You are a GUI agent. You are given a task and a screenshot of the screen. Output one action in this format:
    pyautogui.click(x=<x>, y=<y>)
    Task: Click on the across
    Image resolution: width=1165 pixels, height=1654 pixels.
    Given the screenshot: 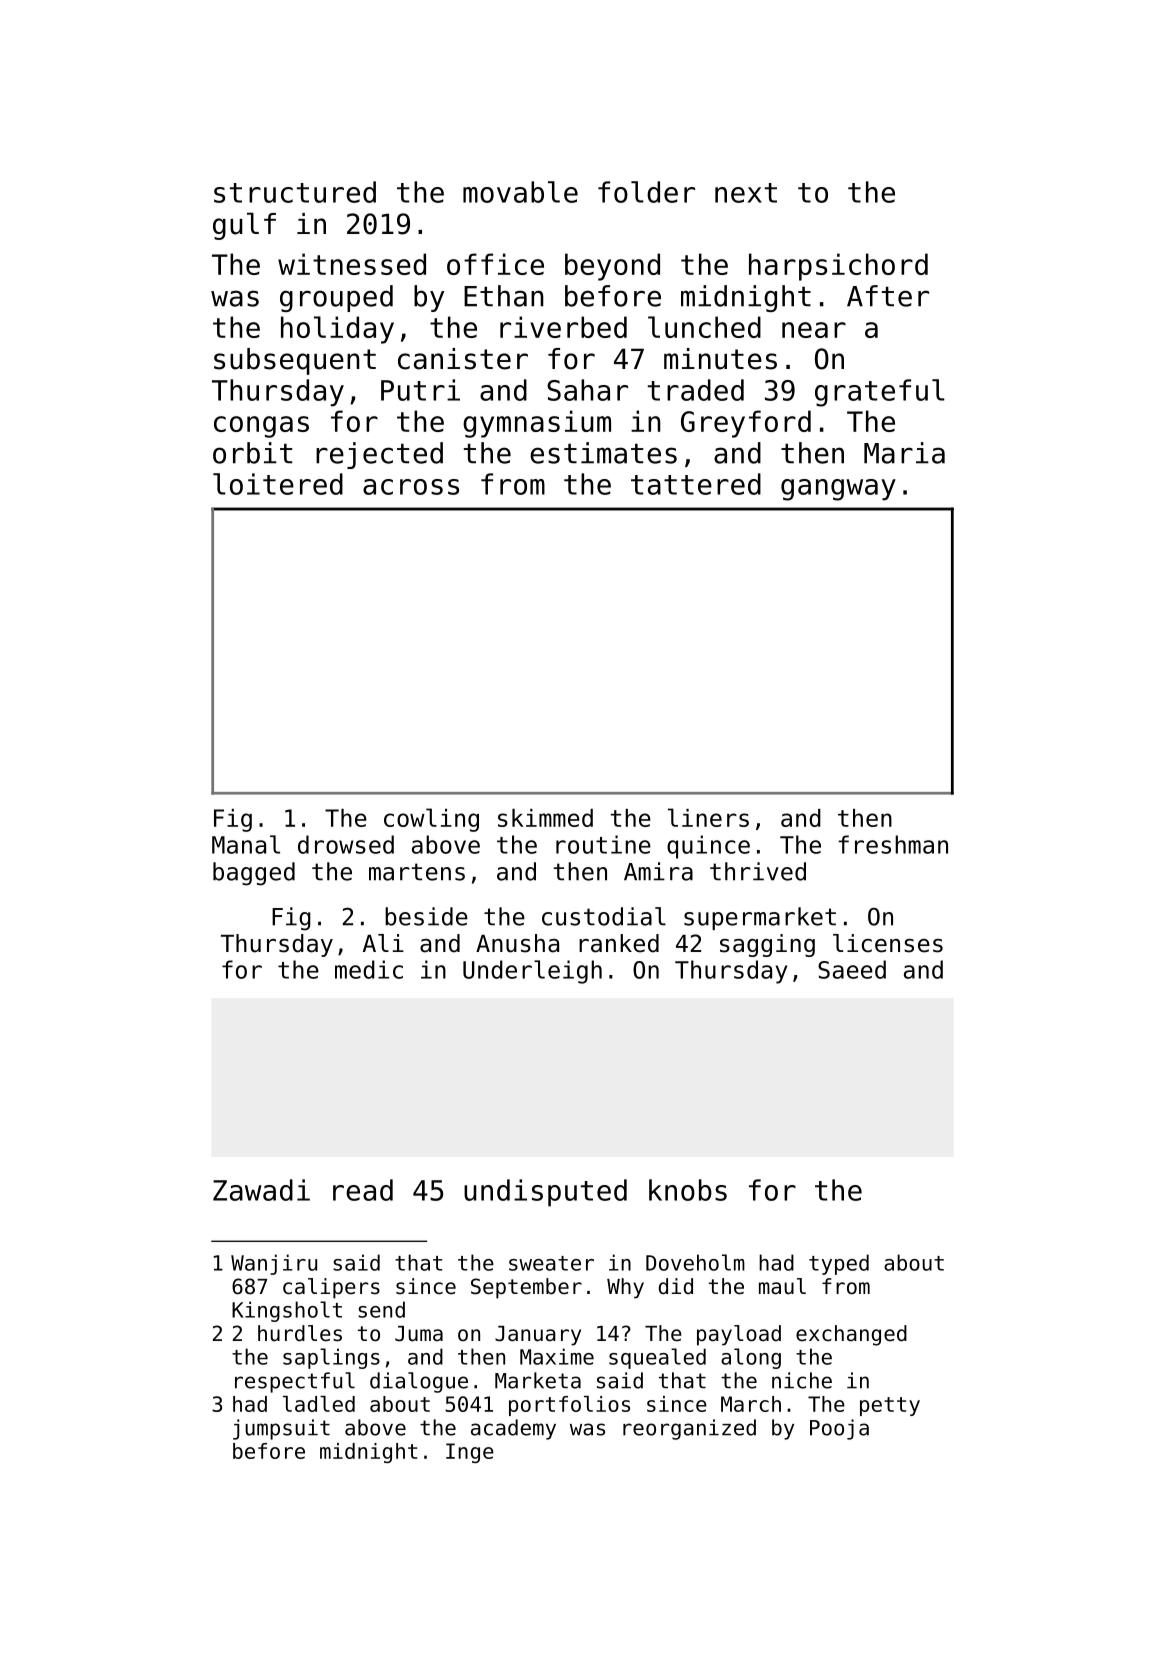 What is the action you would take?
    pyautogui.click(x=411, y=487)
